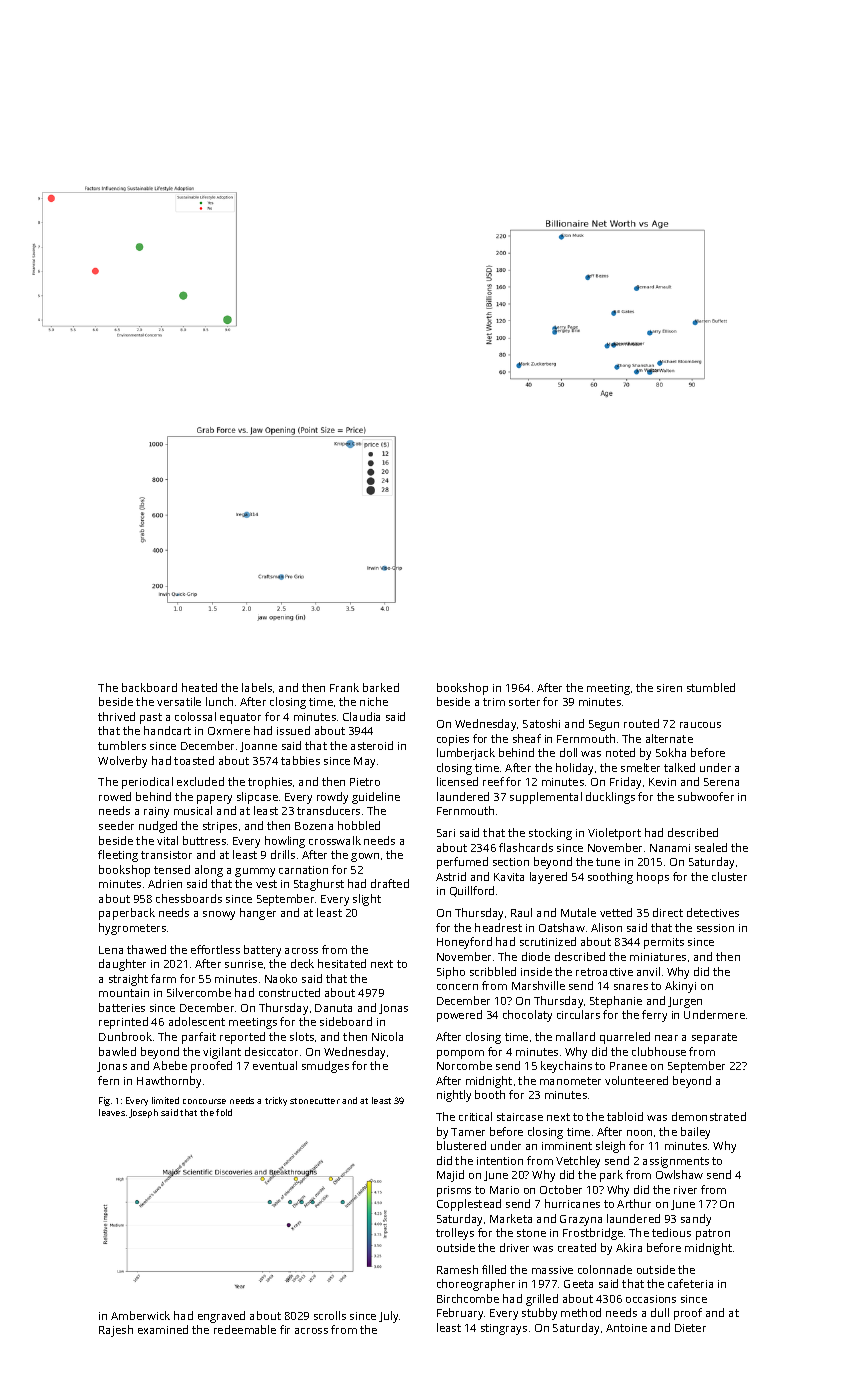 The width and height of the page is (849, 1400). What do you see at coordinates (700, 725) in the page?
I see `raucous` at bounding box center [700, 725].
